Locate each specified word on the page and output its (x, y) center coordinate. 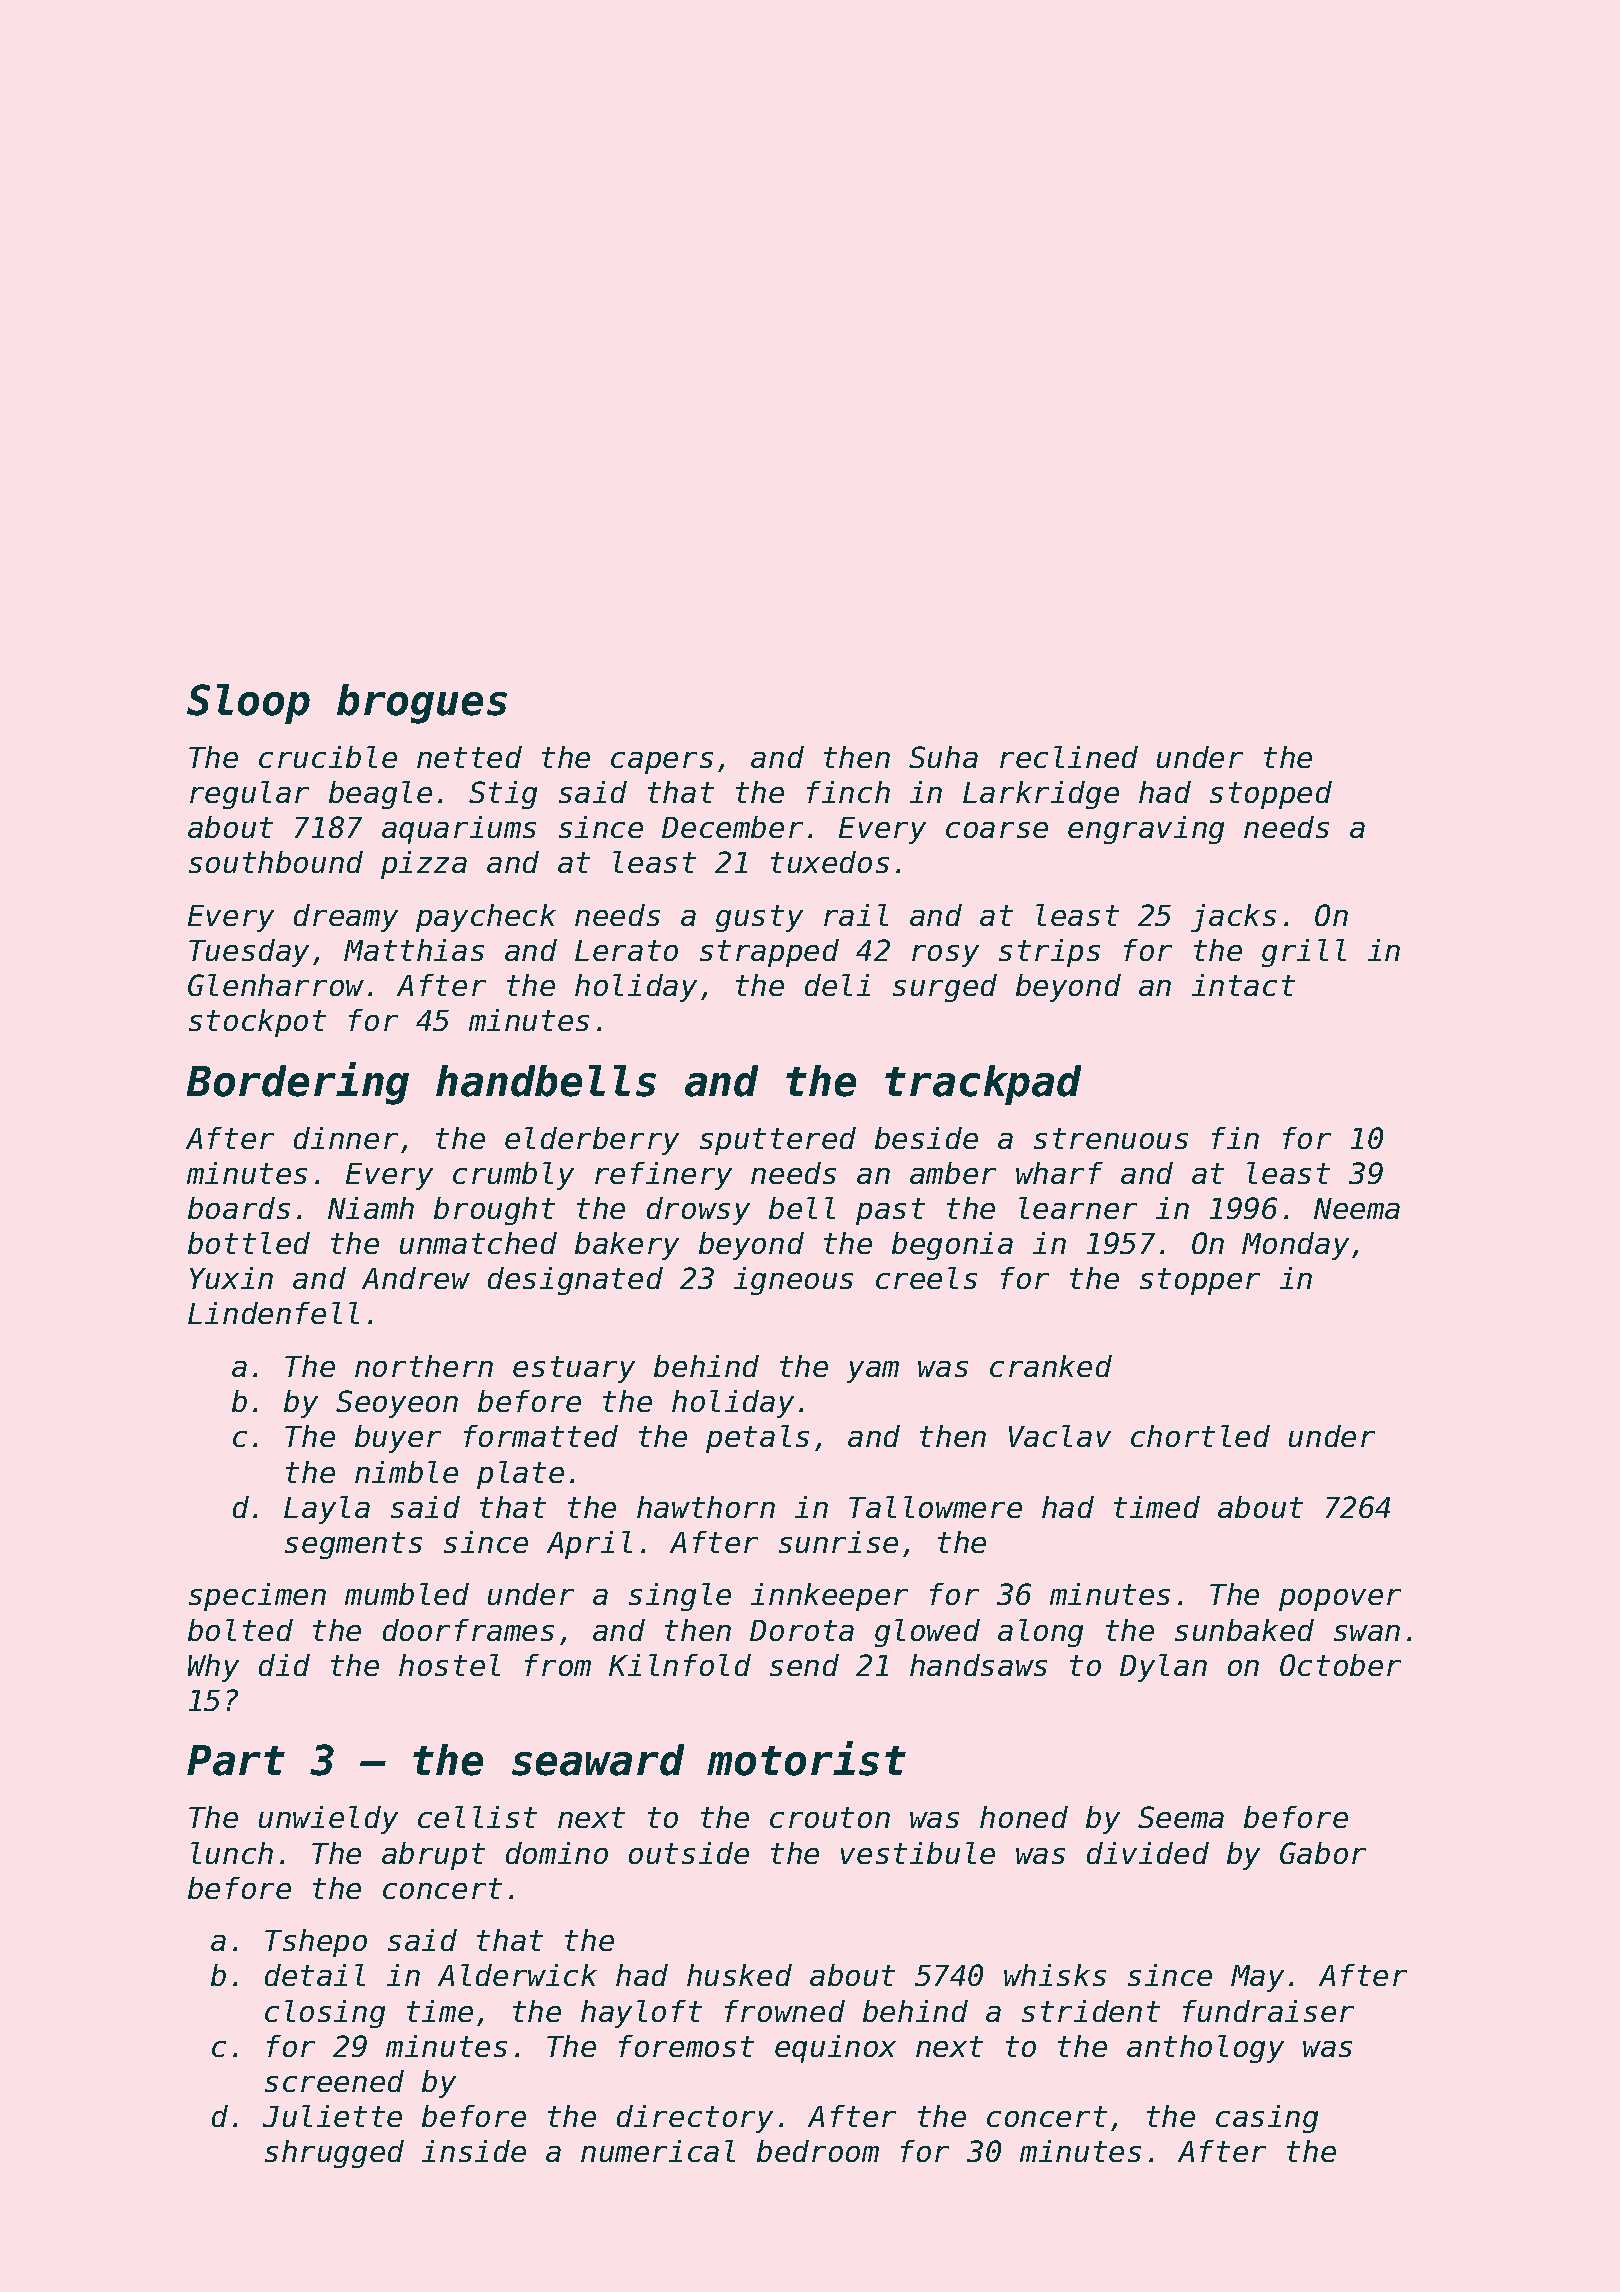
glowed (927, 1633)
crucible (328, 757)
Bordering (298, 1083)
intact (1243, 985)
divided (1148, 1853)
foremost (686, 2046)
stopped (1271, 795)
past (890, 1211)
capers (662, 763)
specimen (257, 1597)
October (1340, 1665)
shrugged (334, 2154)
